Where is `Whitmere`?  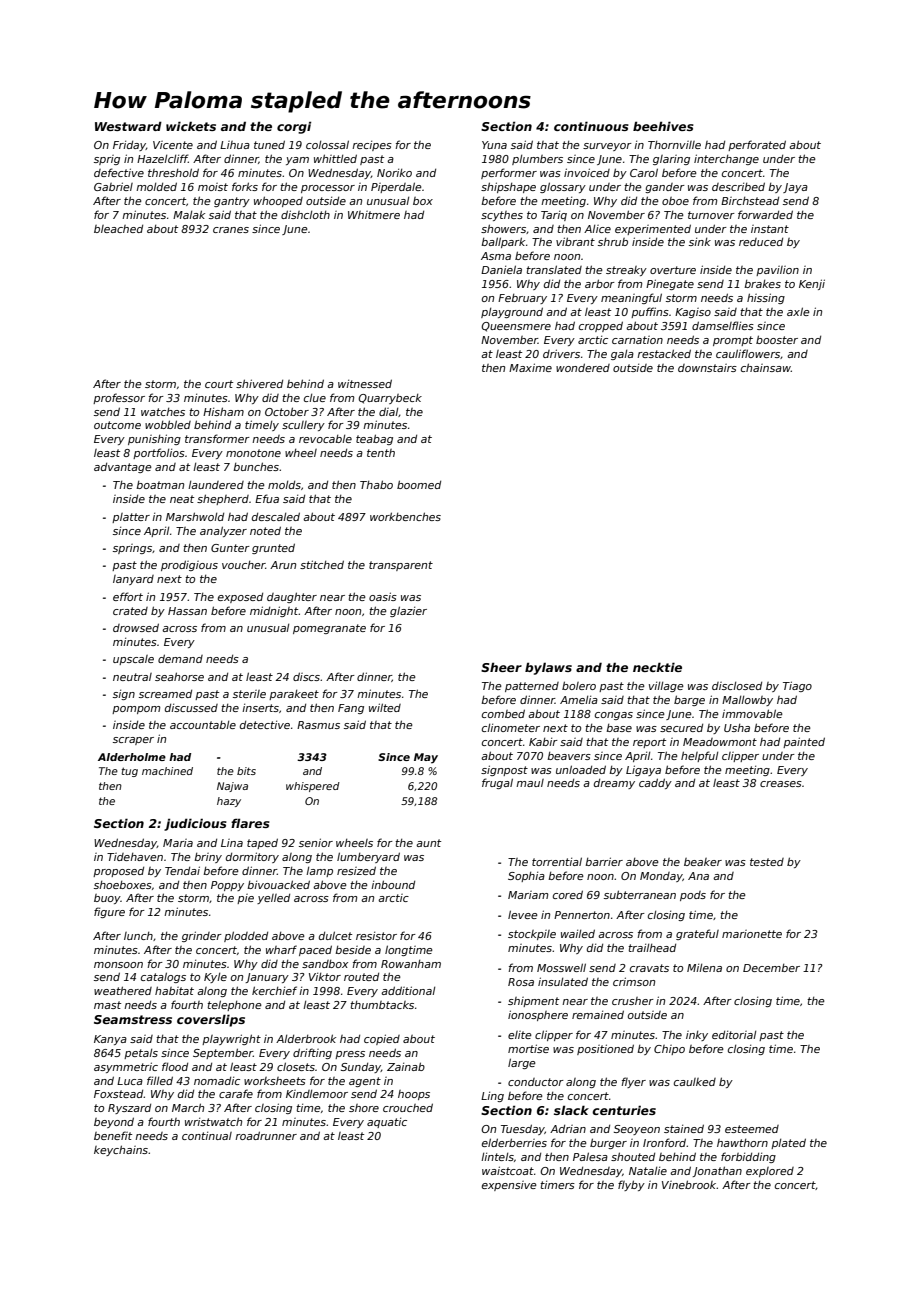 Whitmere is located at coordinates (374, 215).
